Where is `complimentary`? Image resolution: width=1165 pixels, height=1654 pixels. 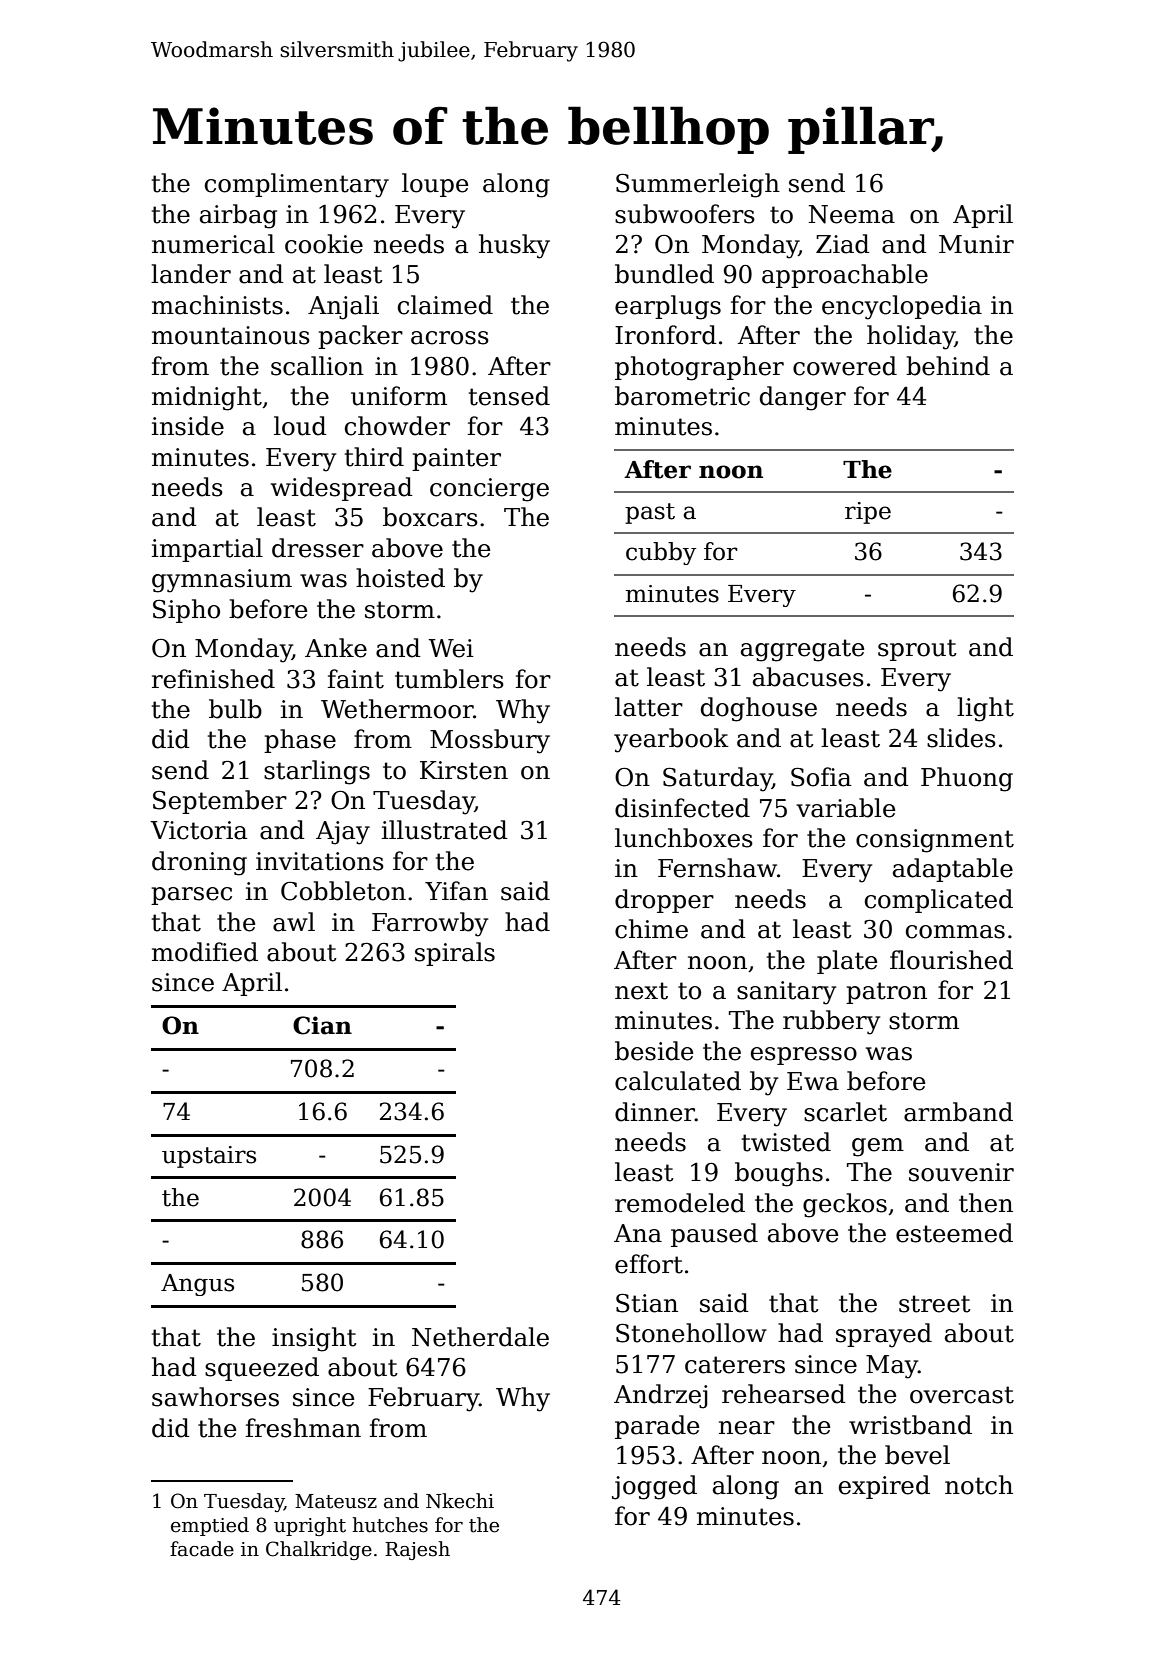
complimentary is located at coordinates (297, 185).
